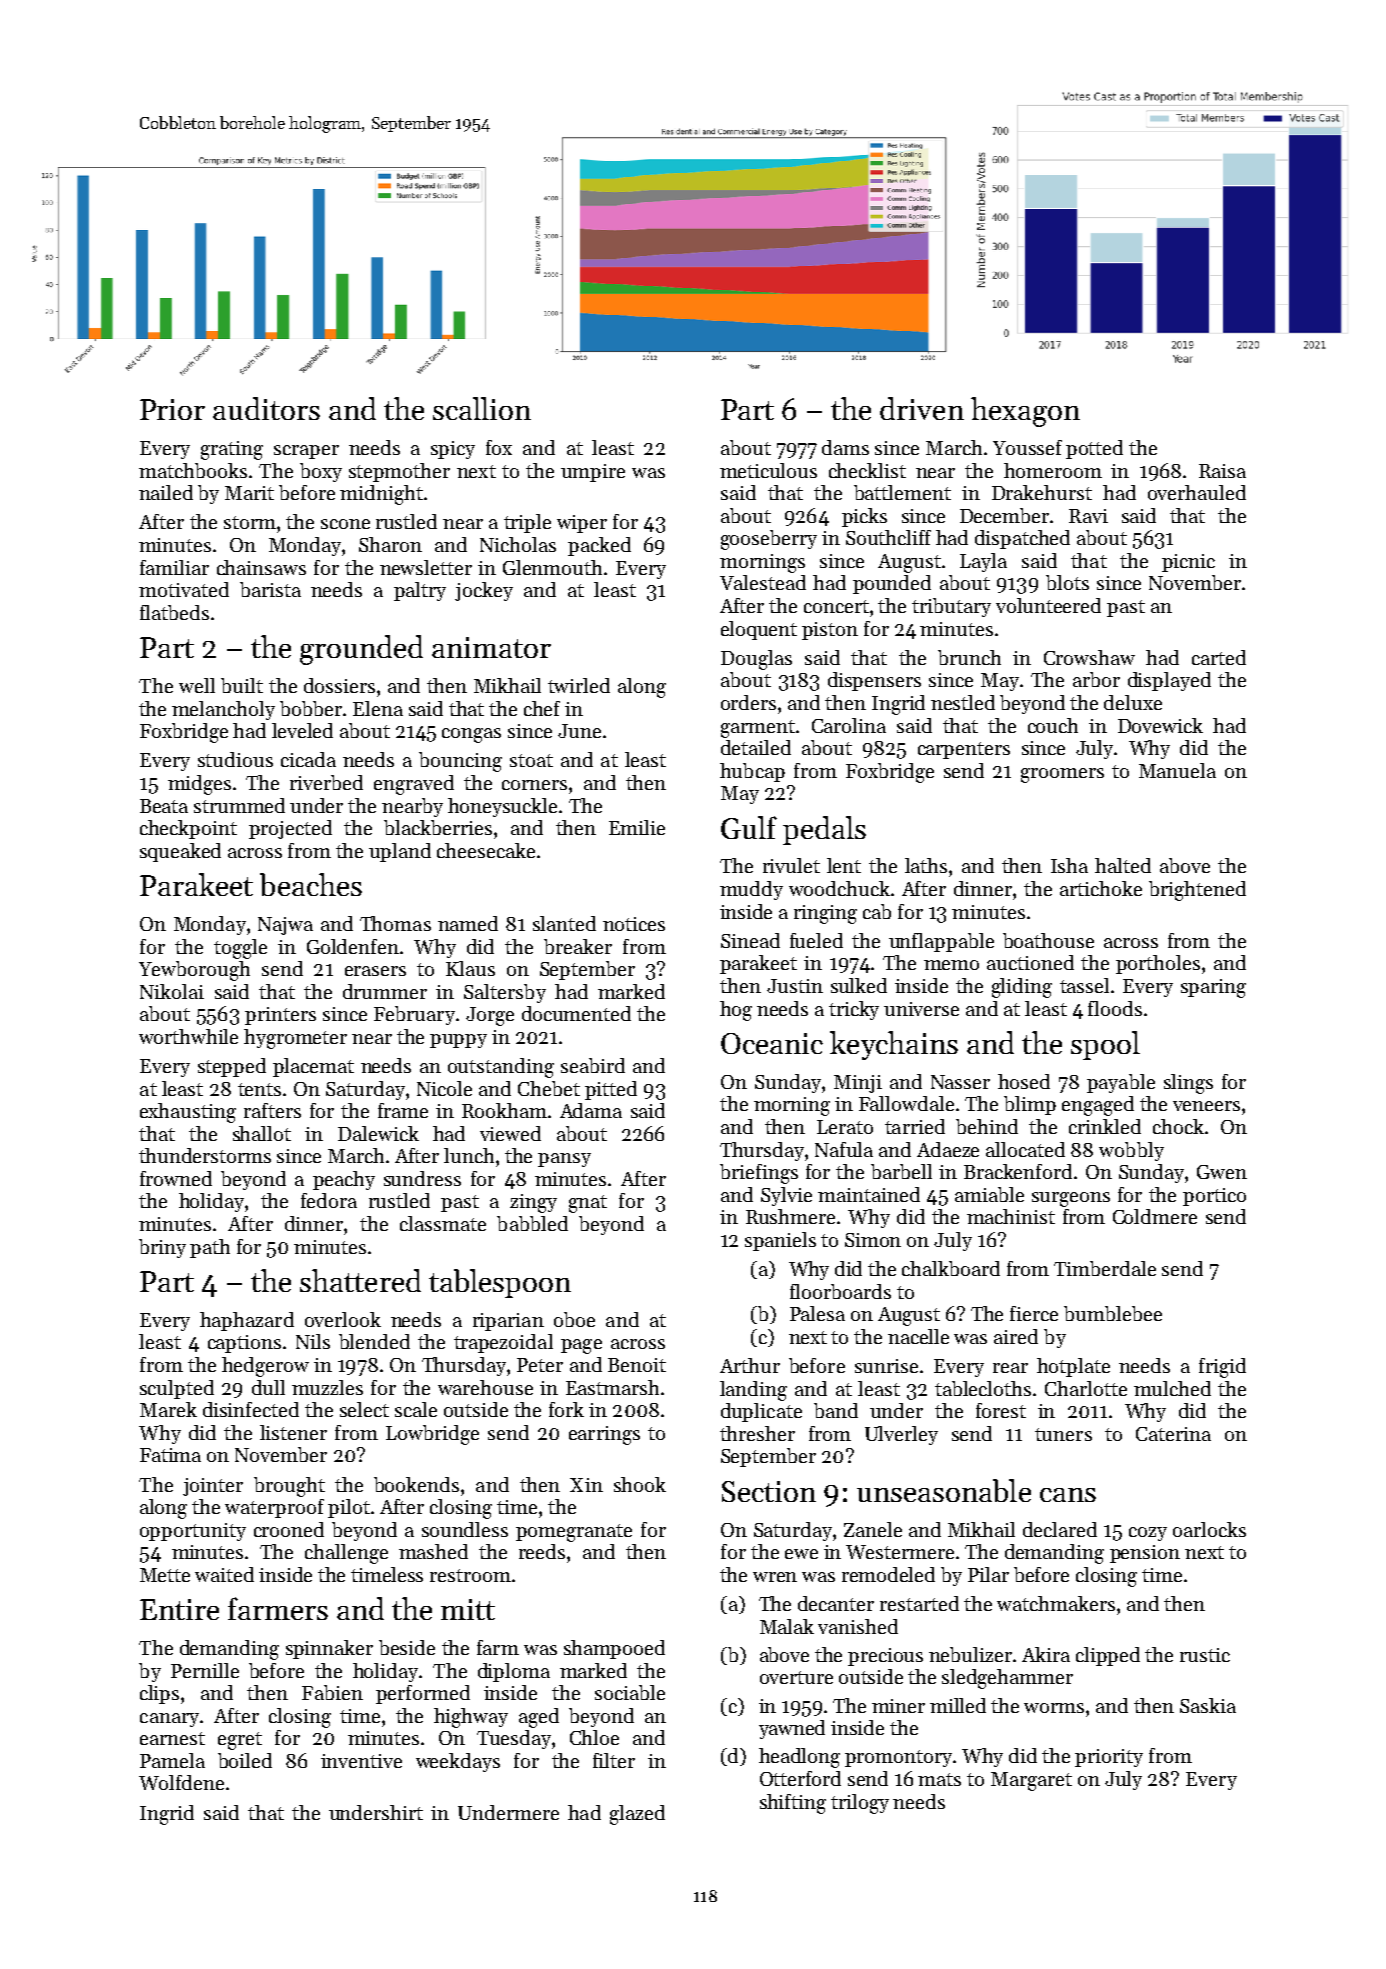 The height and width of the image is (1969, 1386). I want to click on lunch, so click(469, 1155).
